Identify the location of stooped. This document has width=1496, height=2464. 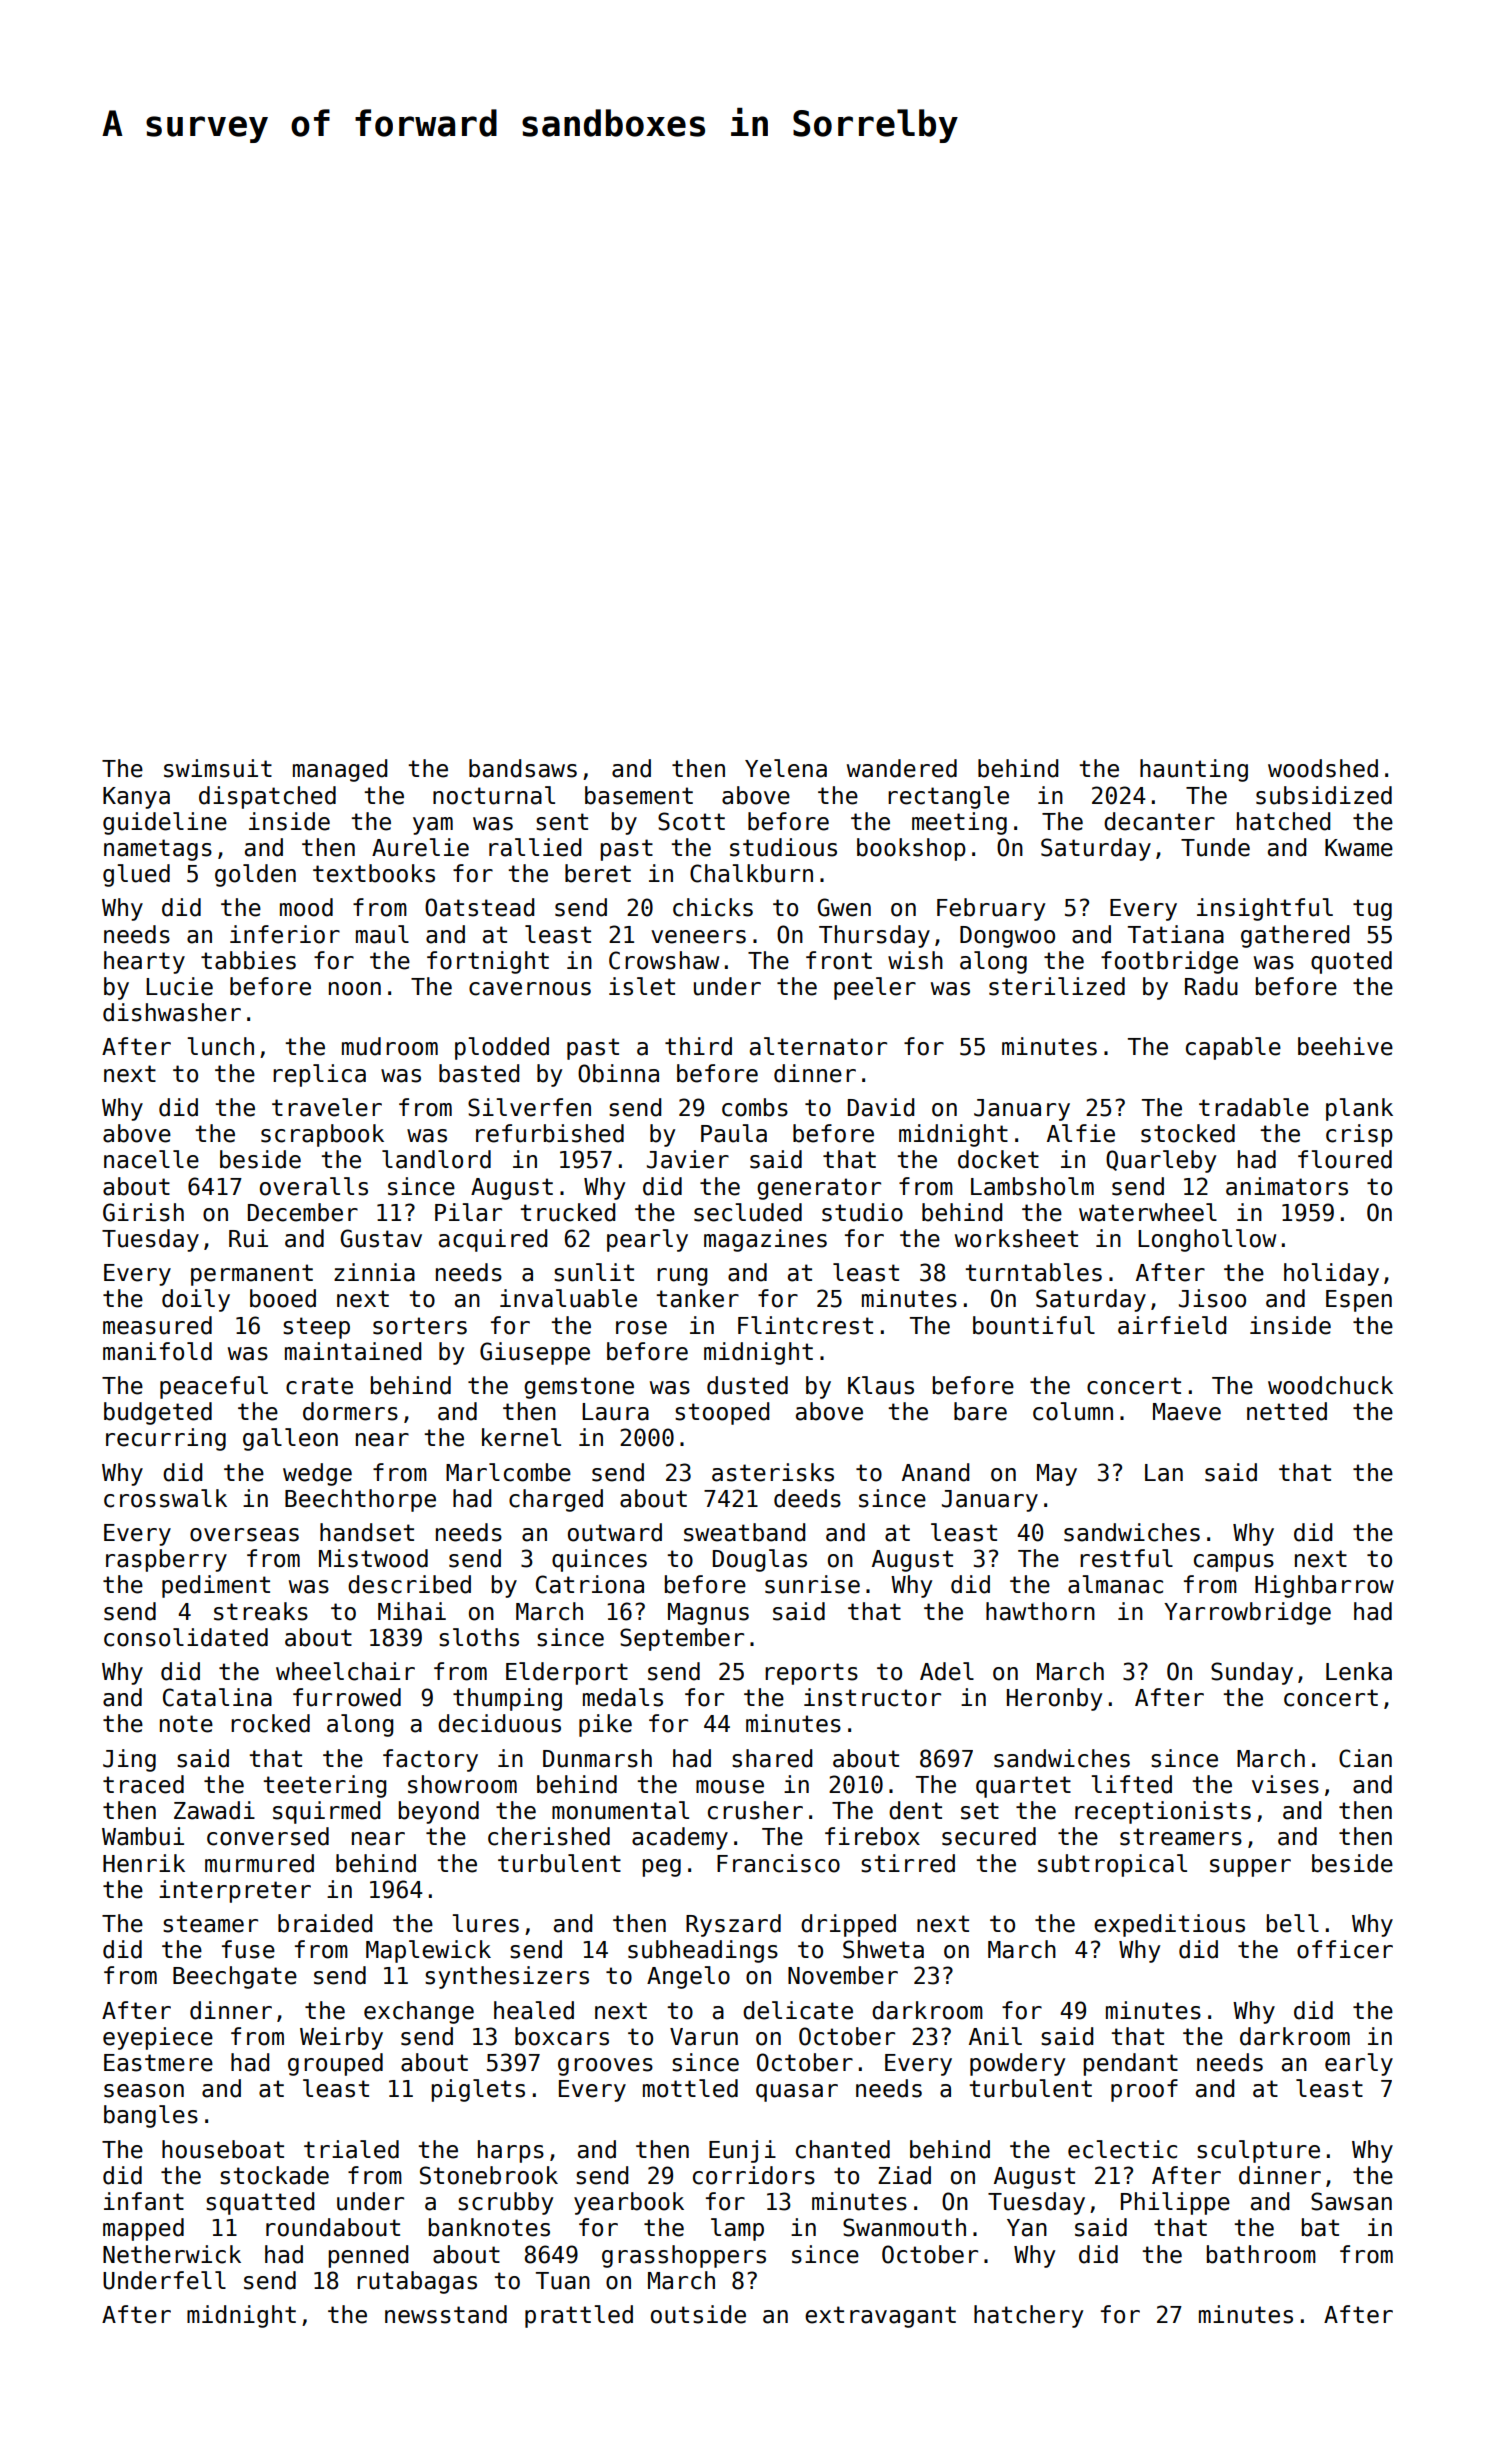
(722, 1413).
